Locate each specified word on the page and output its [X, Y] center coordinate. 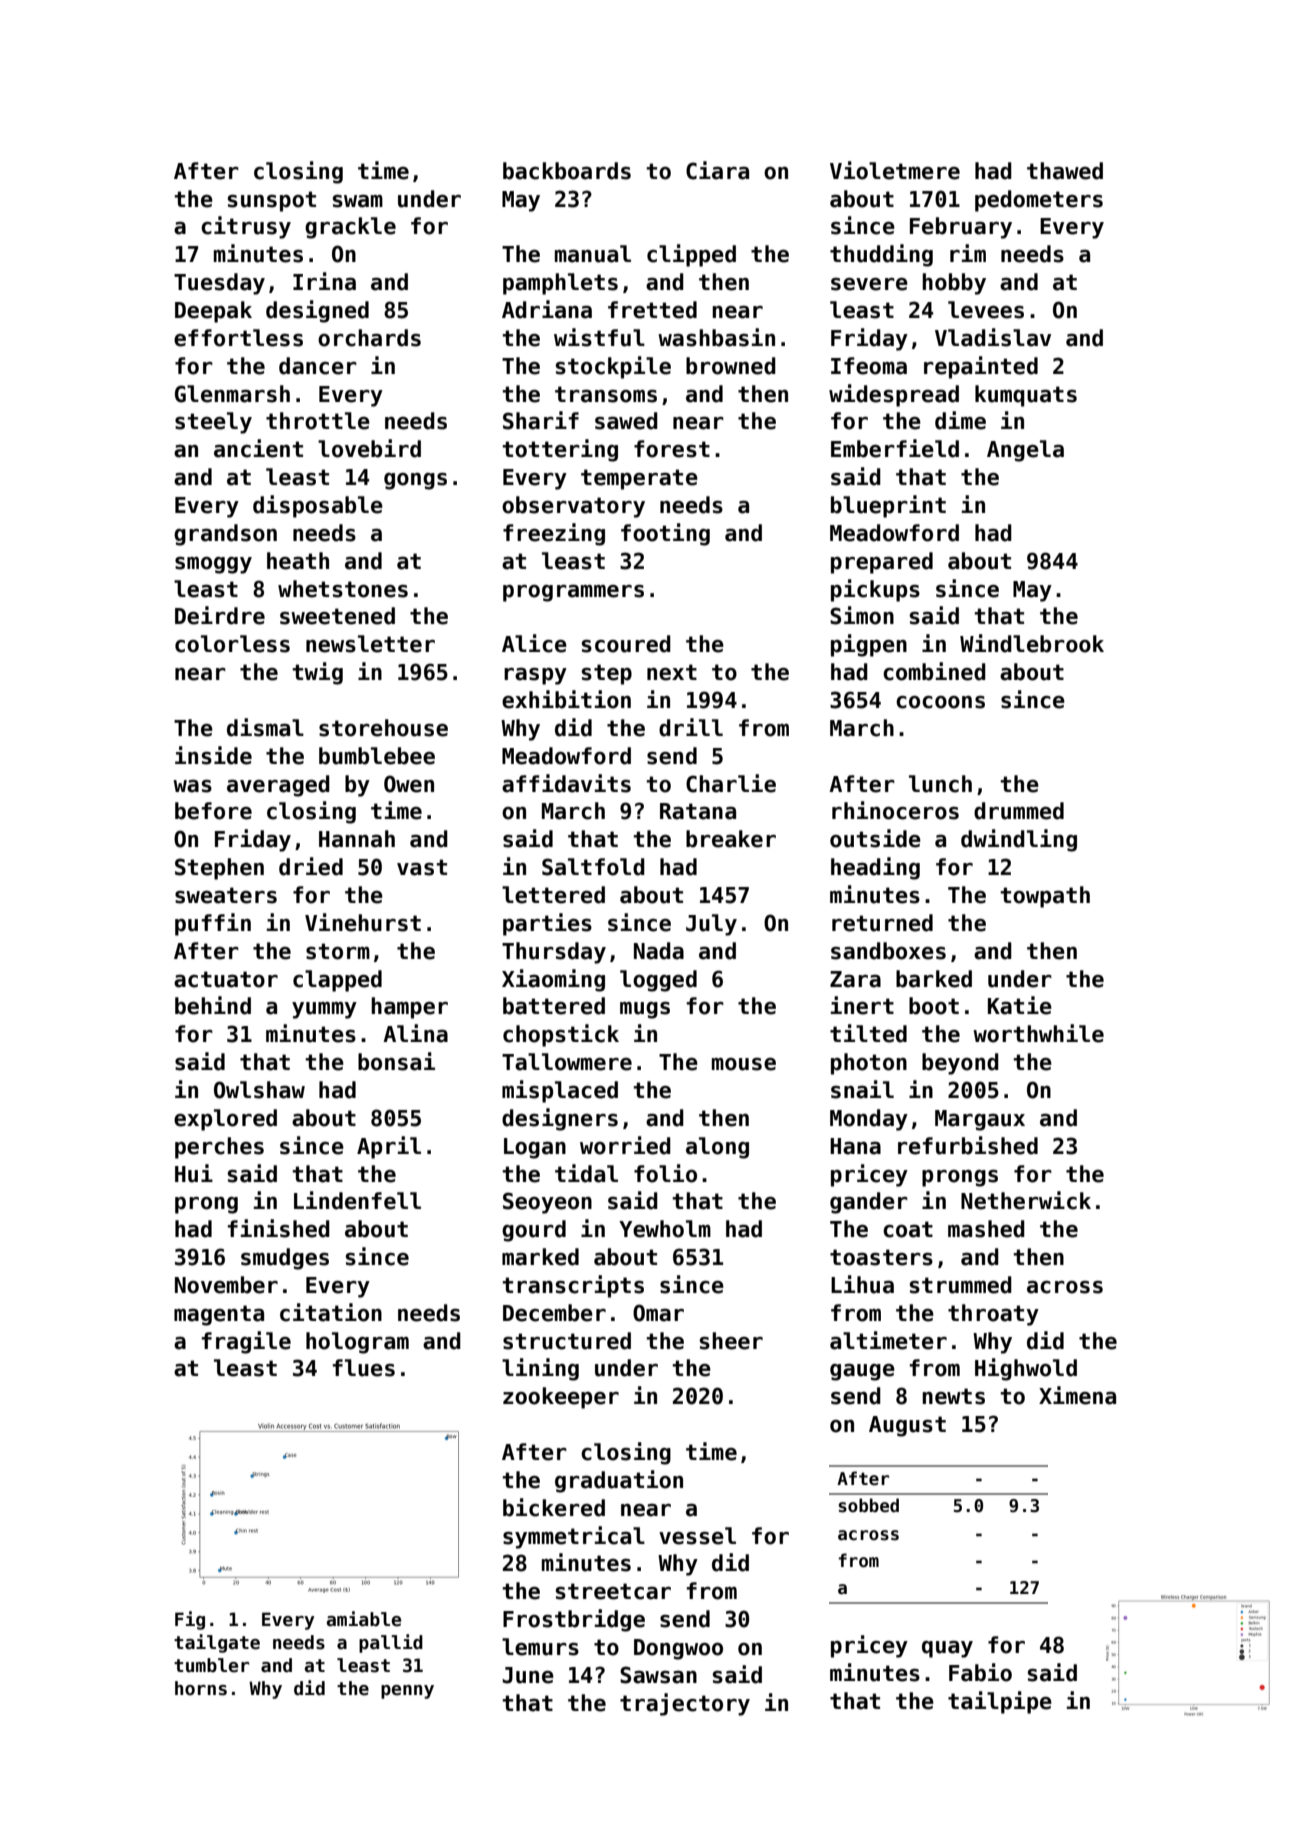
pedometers [1039, 201]
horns [201, 1688]
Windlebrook [1032, 643]
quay [947, 1649]
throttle [318, 421]
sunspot [271, 201]
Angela [1025, 451]
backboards [567, 171]
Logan [535, 1148]
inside [213, 755]
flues [363, 1368]
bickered [554, 1507]
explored [225, 1120]
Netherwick [1026, 1200]
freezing [554, 534]
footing [665, 534]
